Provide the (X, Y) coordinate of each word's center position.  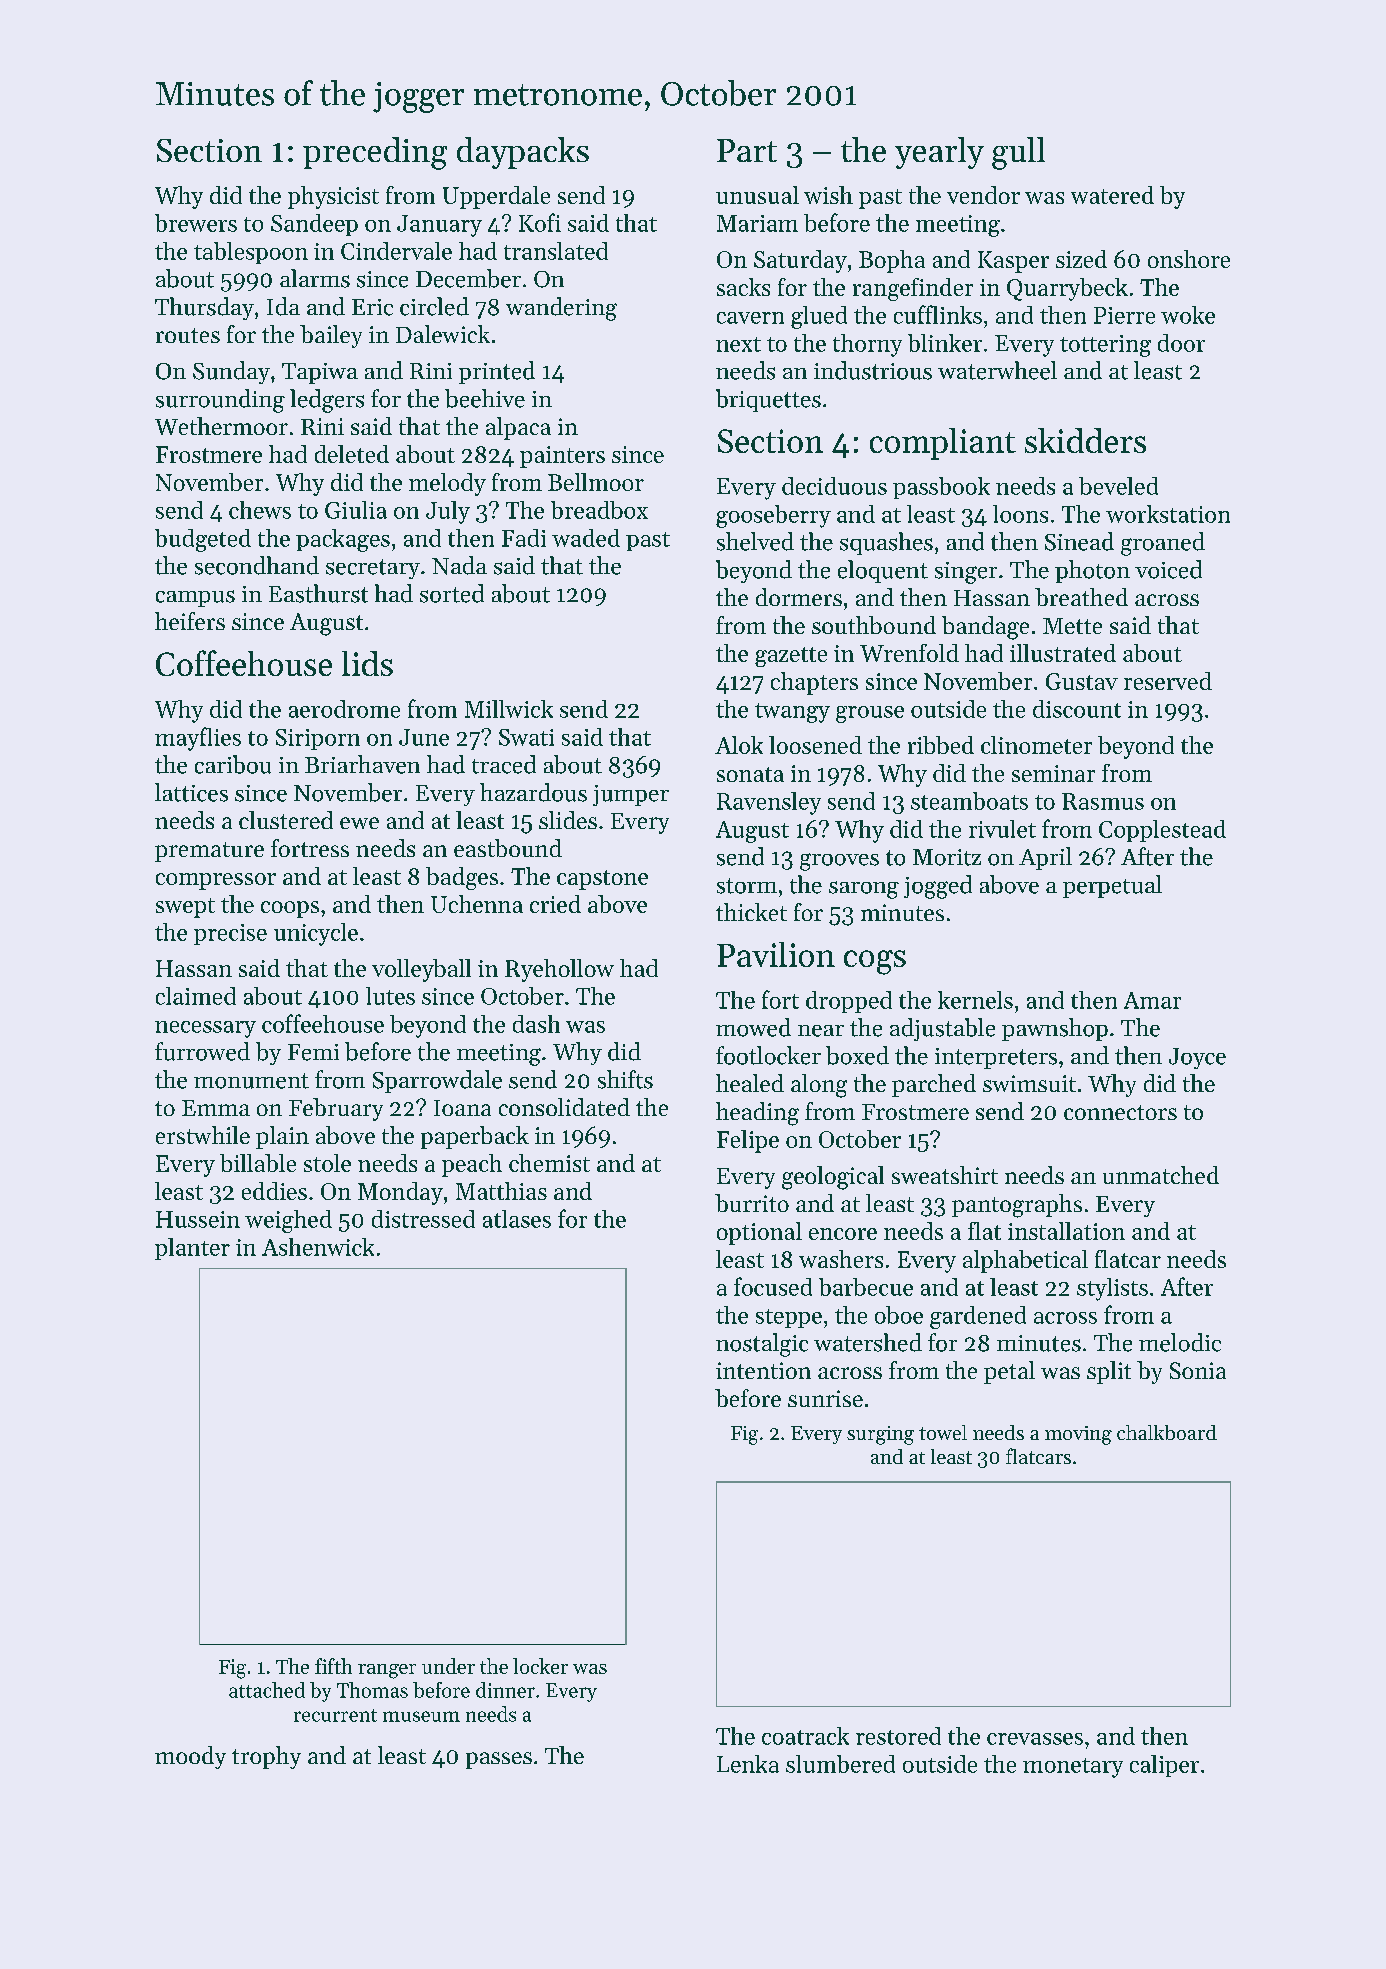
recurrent (335, 1715)
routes (188, 335)
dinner (505, 1690)
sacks (743, 287)
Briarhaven (362, 764)
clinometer (1036, 745)
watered (1112, 195)
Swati (526, 737)
